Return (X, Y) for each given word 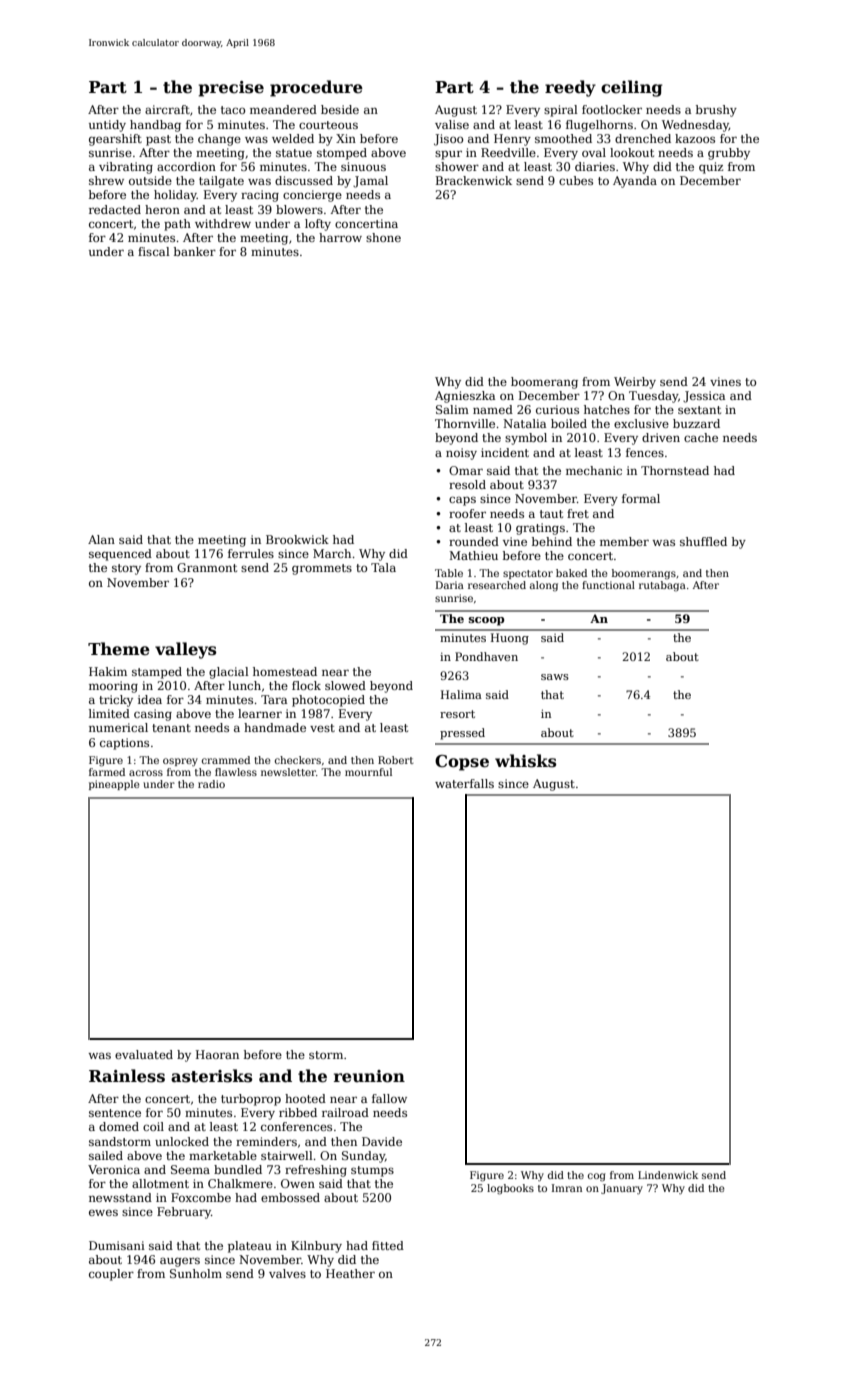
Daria (450, 585)
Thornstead (675, 470)
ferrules (251, 553)
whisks (525, 761)
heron (162, 209)
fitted (388, 1245)
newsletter (288, 772)
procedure (316, 88)
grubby (729, 154)
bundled (238, 1169)
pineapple (114, 785)
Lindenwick (668, 1175)
